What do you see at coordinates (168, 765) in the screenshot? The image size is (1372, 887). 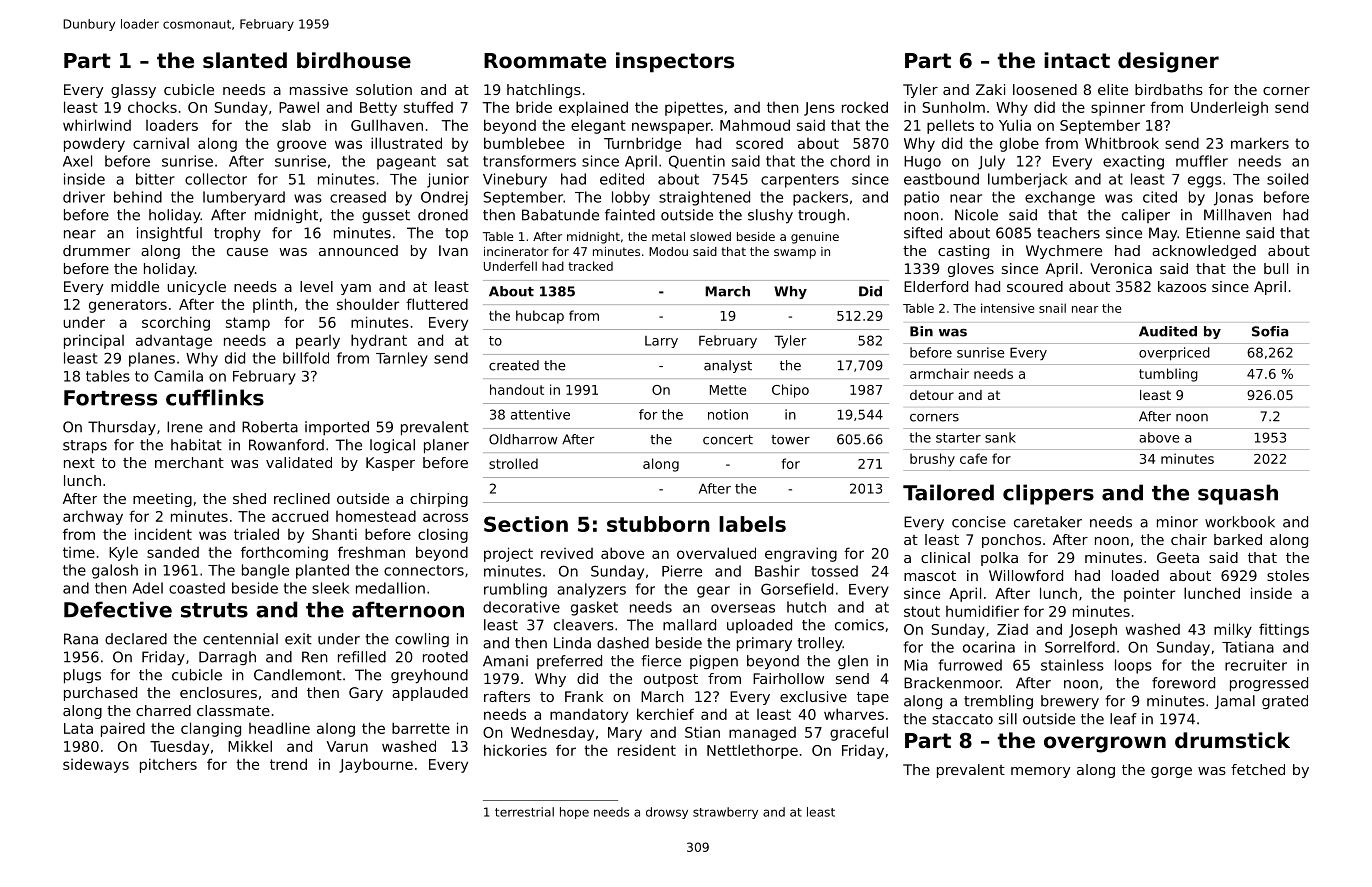 I see `pitchers` at bounding box center [168, 765].
